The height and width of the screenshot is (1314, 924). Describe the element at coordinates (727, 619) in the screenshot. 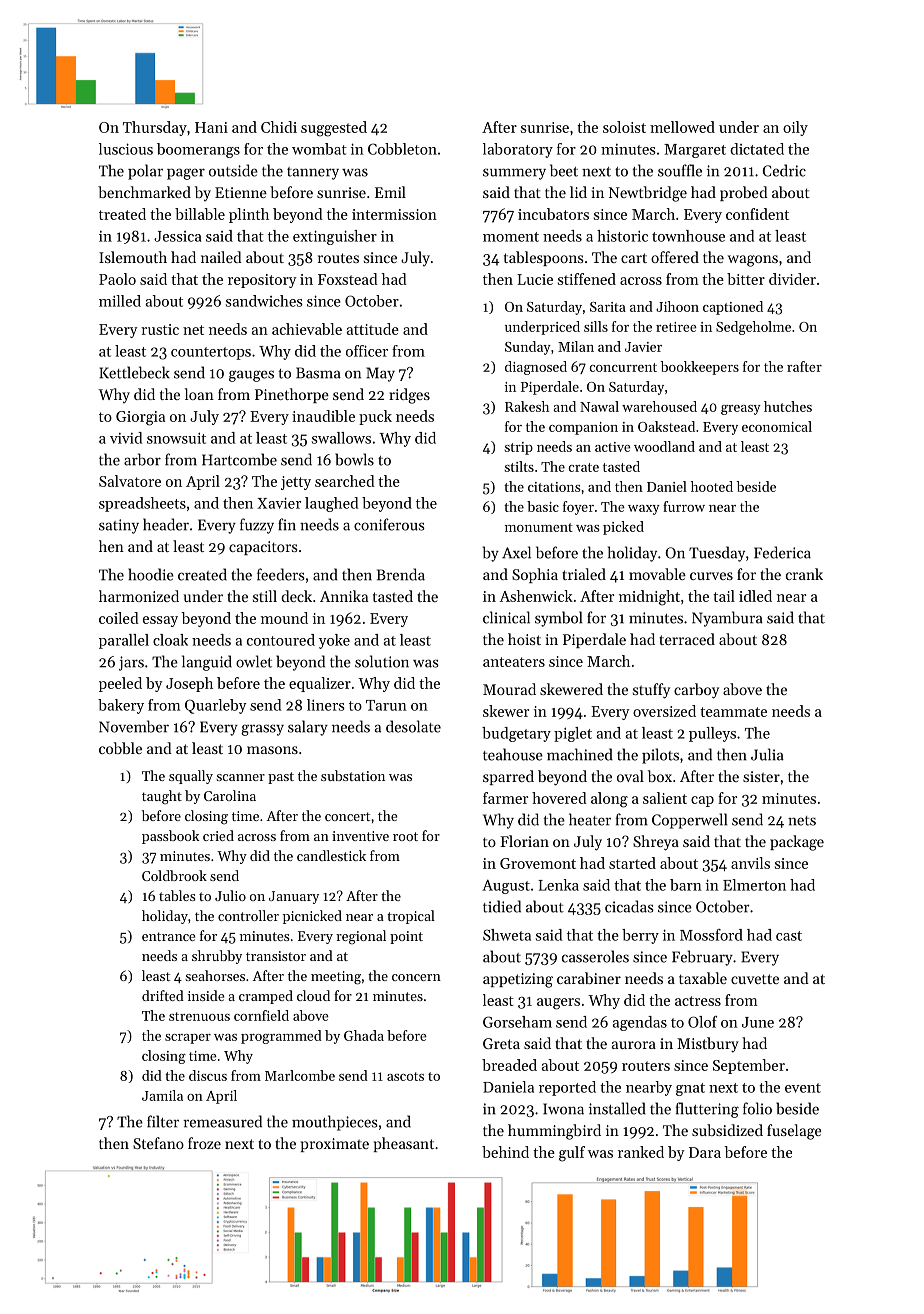

I see `Nyambura` at that location.
